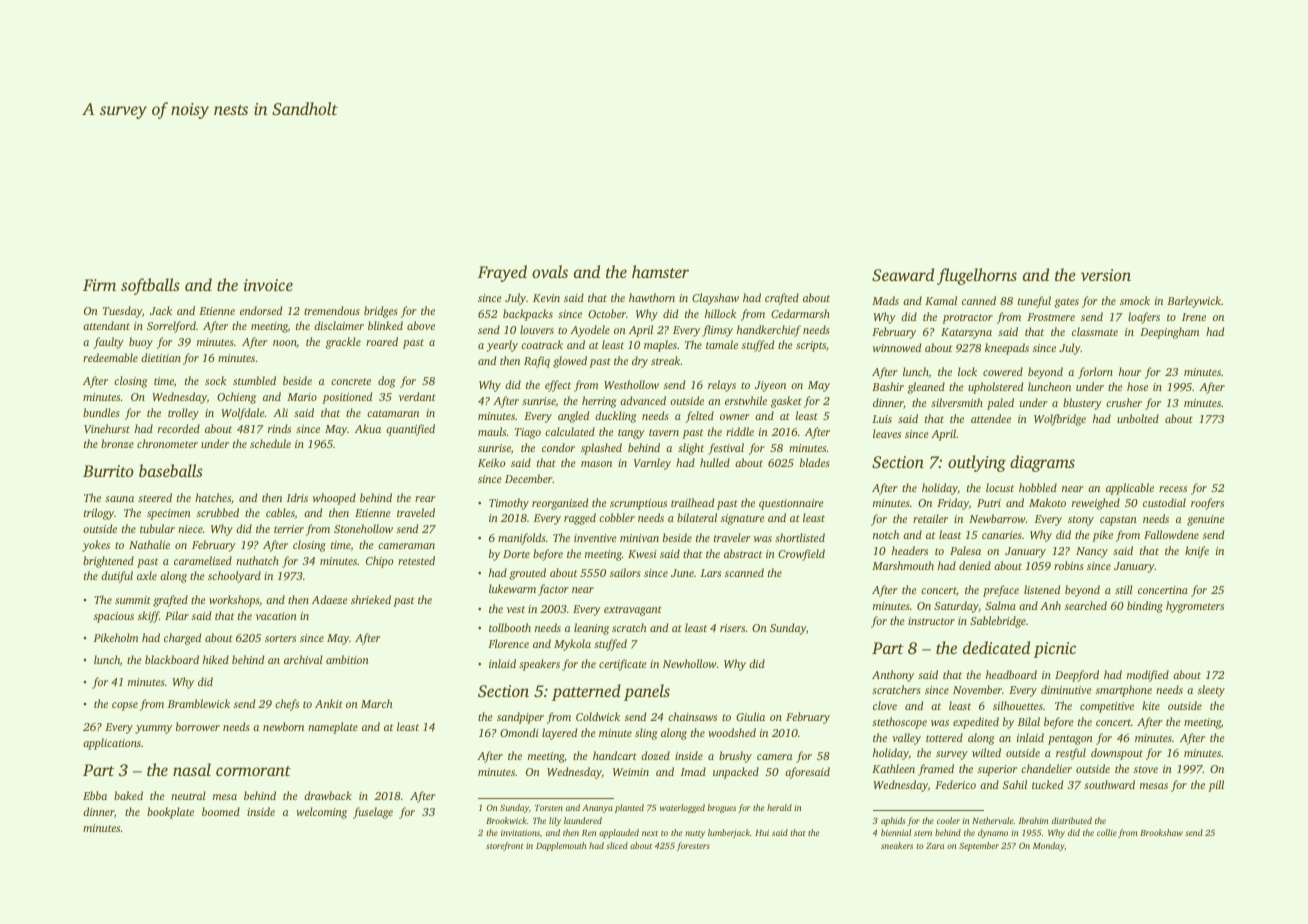  What do you see at coordinates (956, 607) in the screenshot?
I see `Saturday` at bounding box center [956, 607].
